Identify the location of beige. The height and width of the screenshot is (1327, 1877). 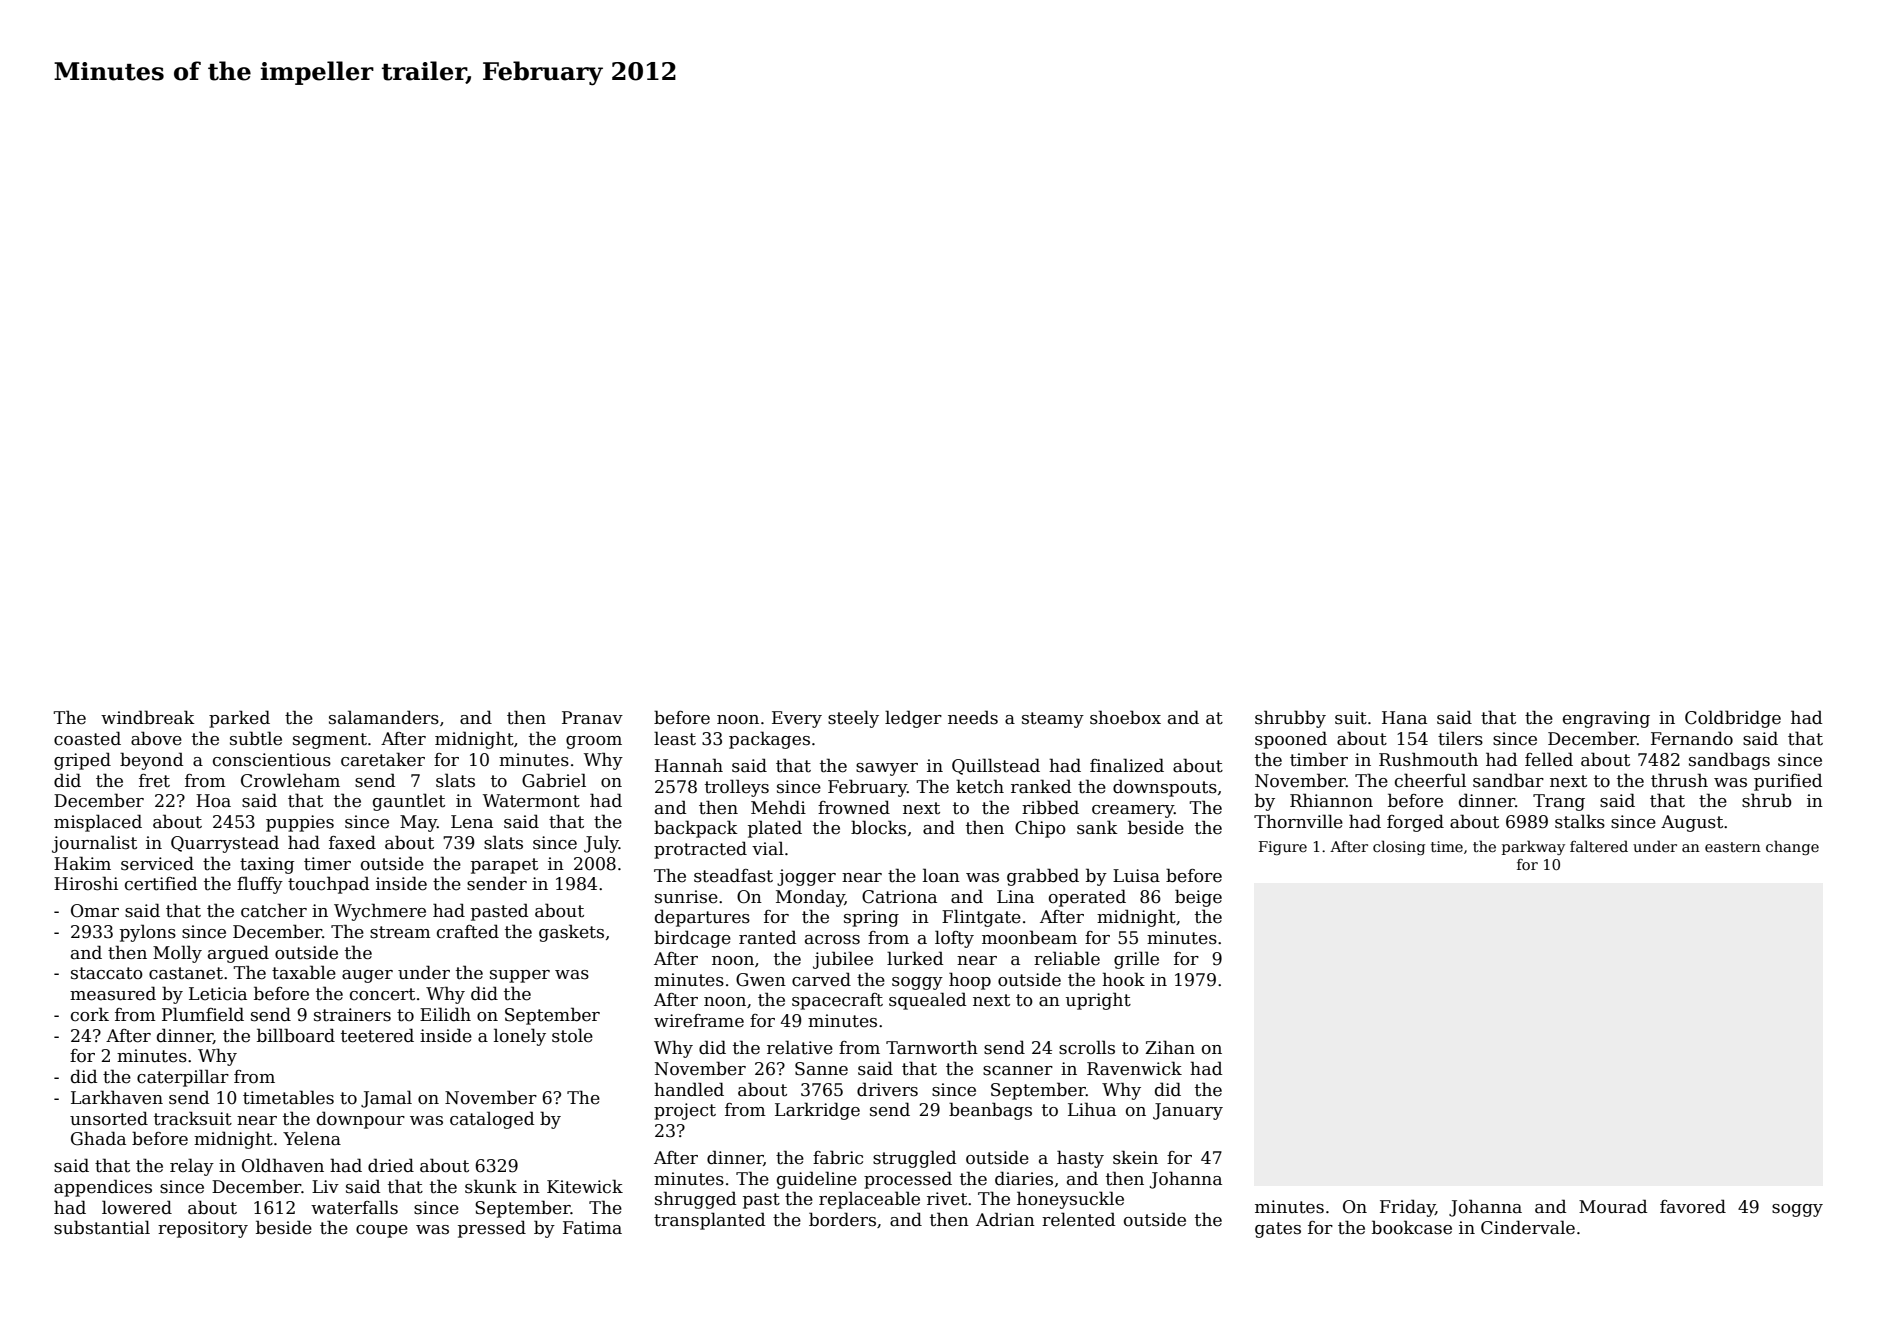
(1198, 898).
